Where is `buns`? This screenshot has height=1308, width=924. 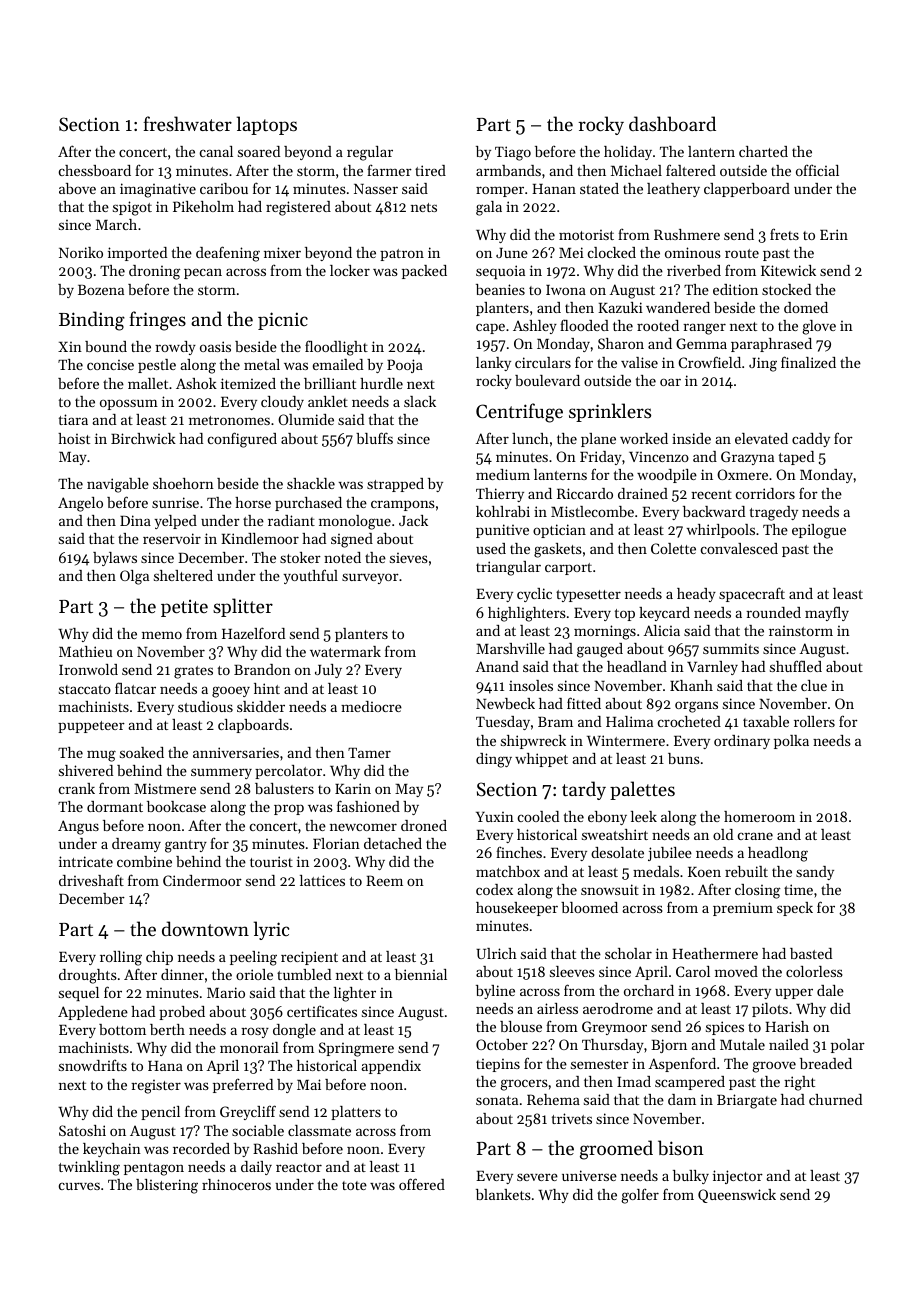 buns is located at coordinates (684, 758).
